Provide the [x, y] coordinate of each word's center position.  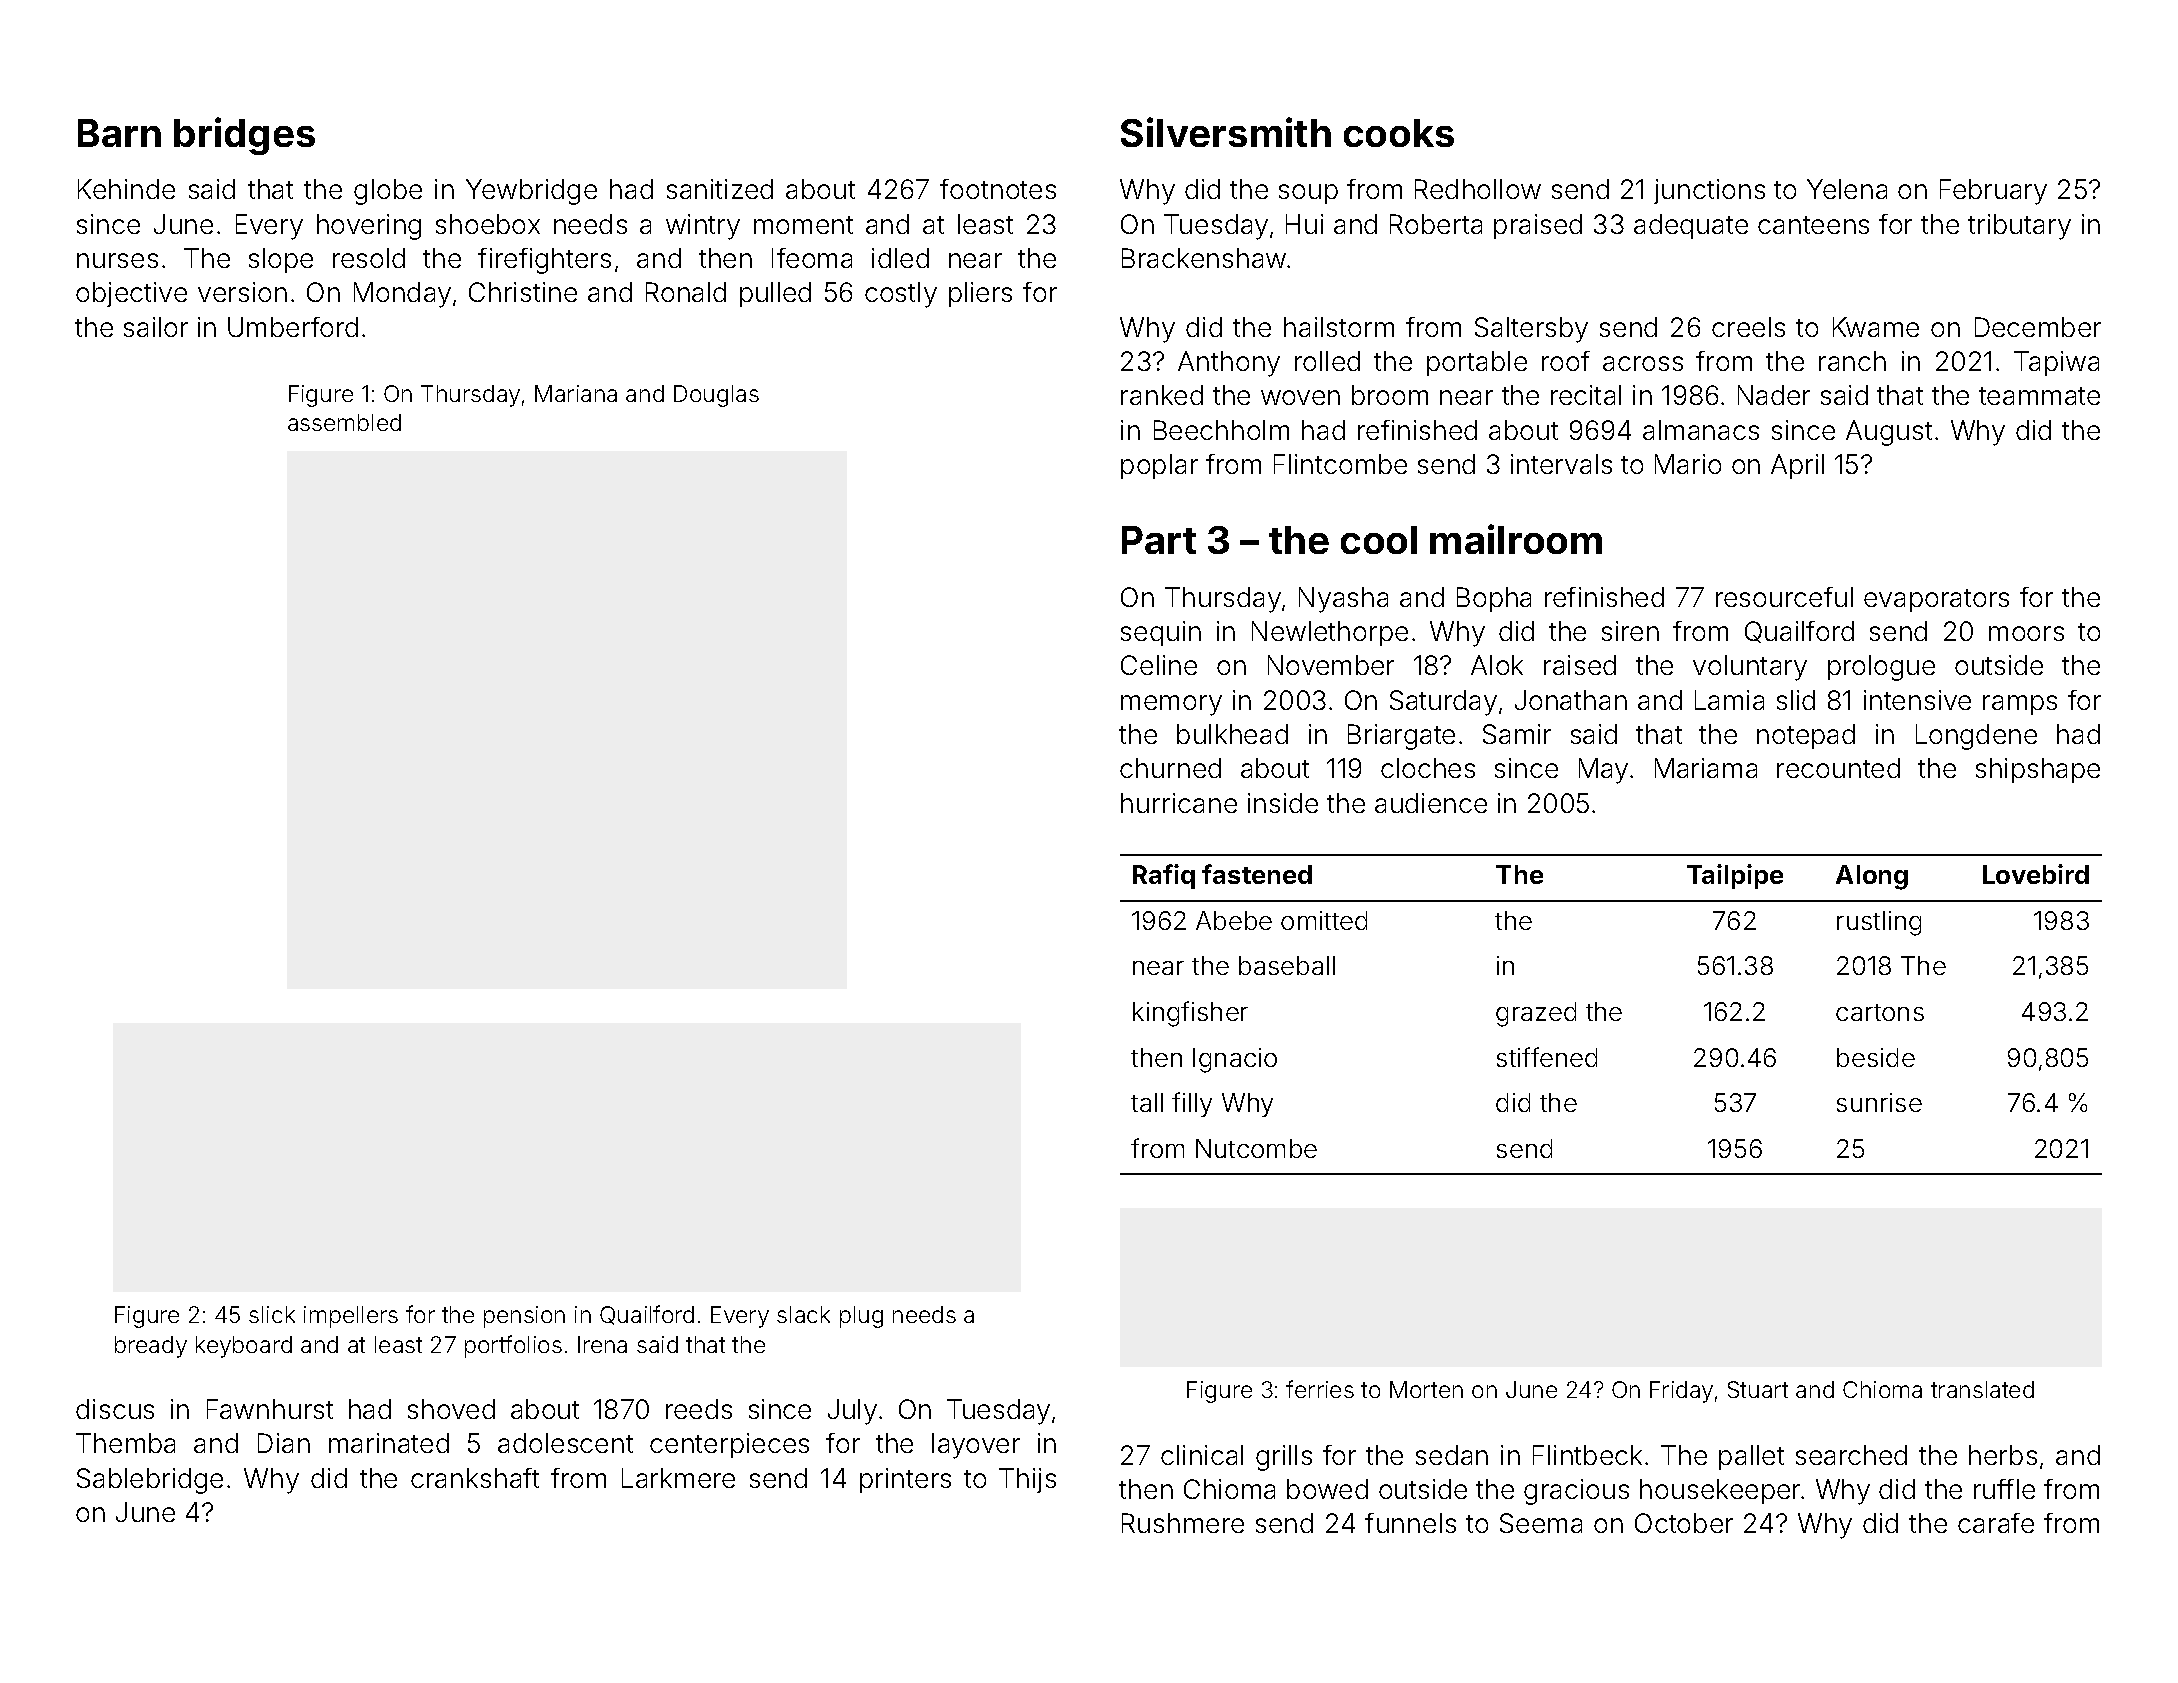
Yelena [1847, 189]
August [1889, 433]
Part [1159, 540]
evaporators [1936, 600]
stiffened [1547, 1057]
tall [1147, 1102]
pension [524, 1317]
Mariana [576, 393]
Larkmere [678, 1478]
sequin [1161, 633]
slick [272, 1314]
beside [1876, 1057]
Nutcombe [1256, 1148]
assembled [344, 422]
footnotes [998, 189]
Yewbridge [531, 192]
